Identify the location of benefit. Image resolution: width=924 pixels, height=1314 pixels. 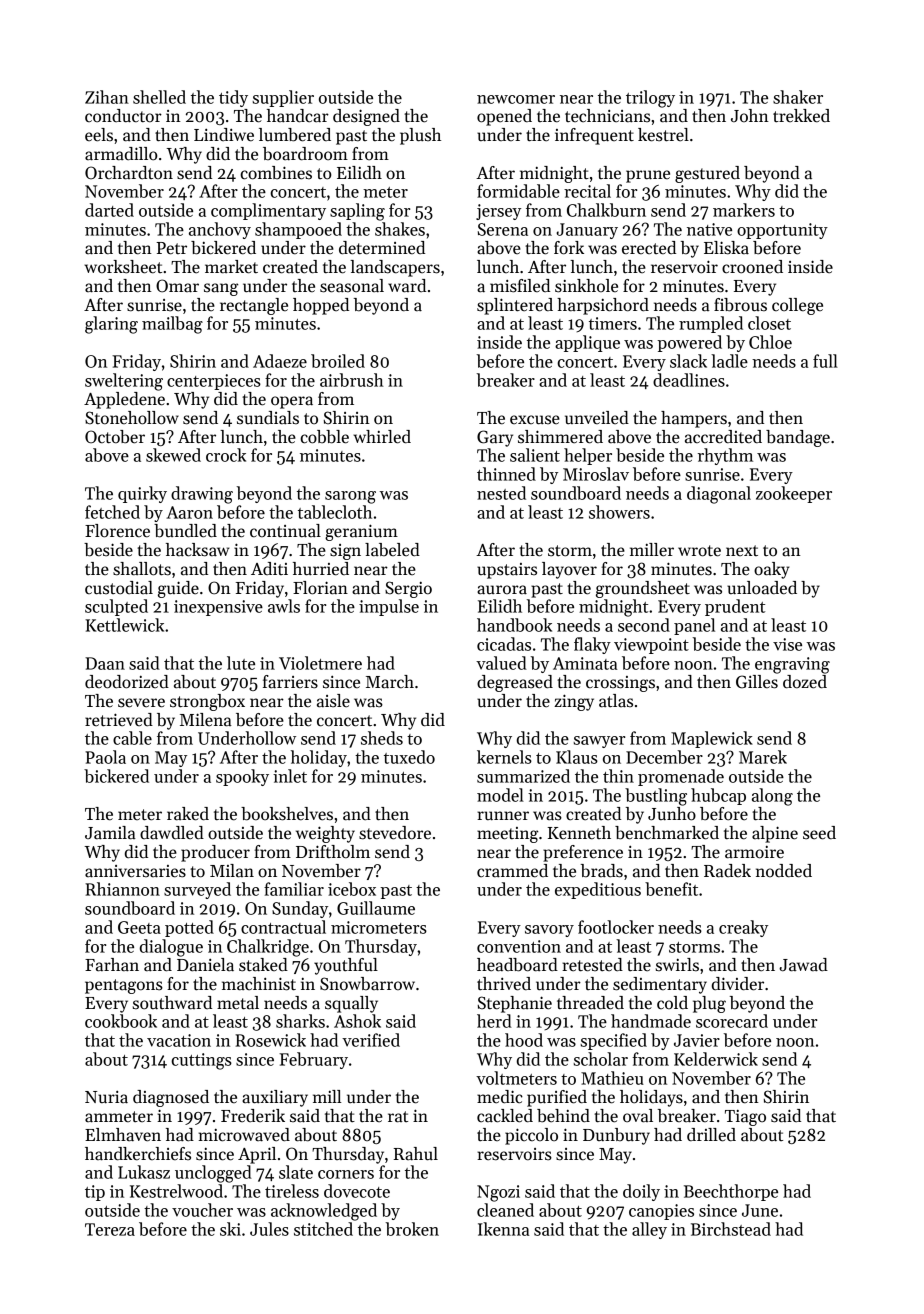
(671, 889).
